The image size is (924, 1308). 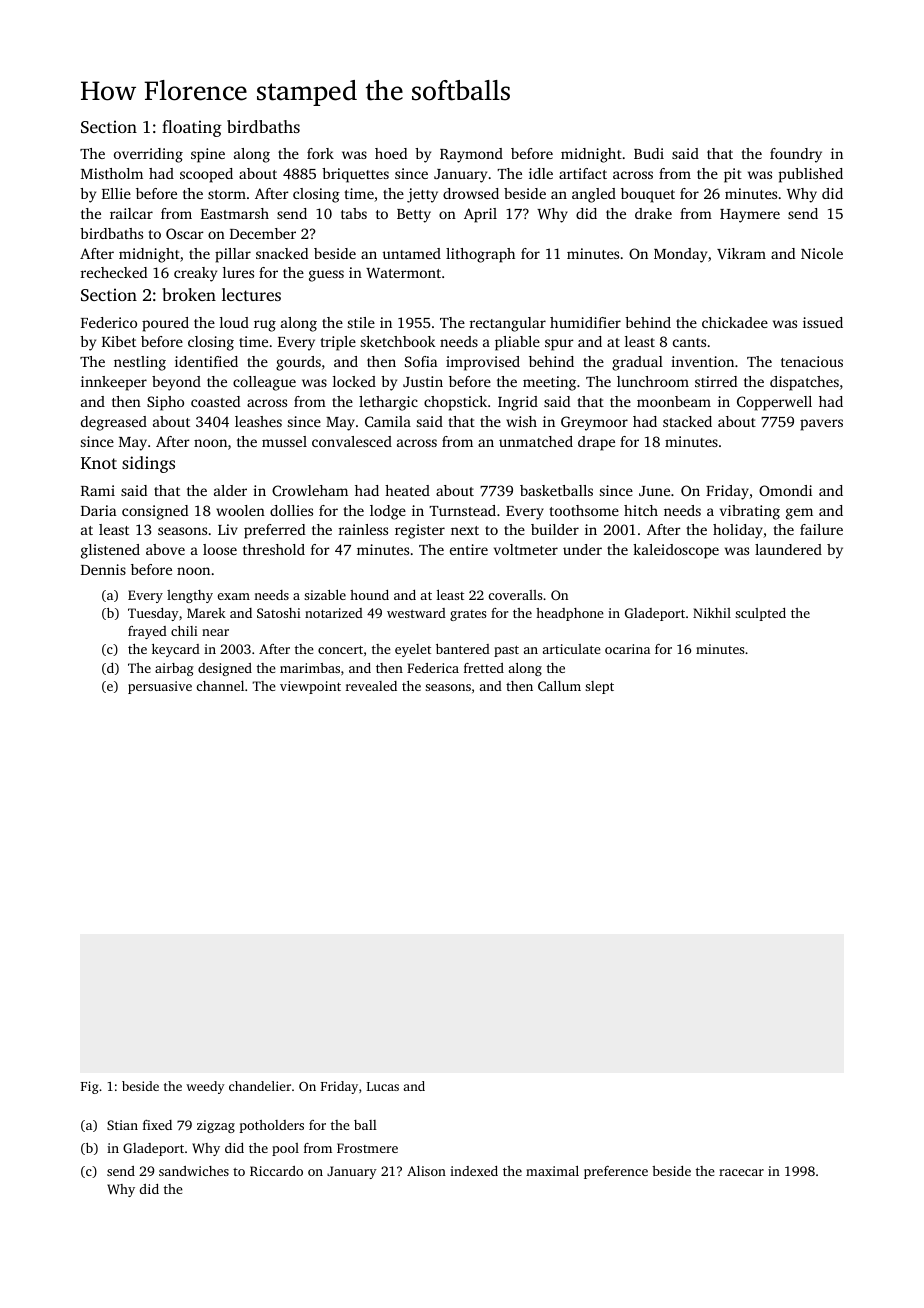 I want to click on tenacious, so click(x=812, y=361).
